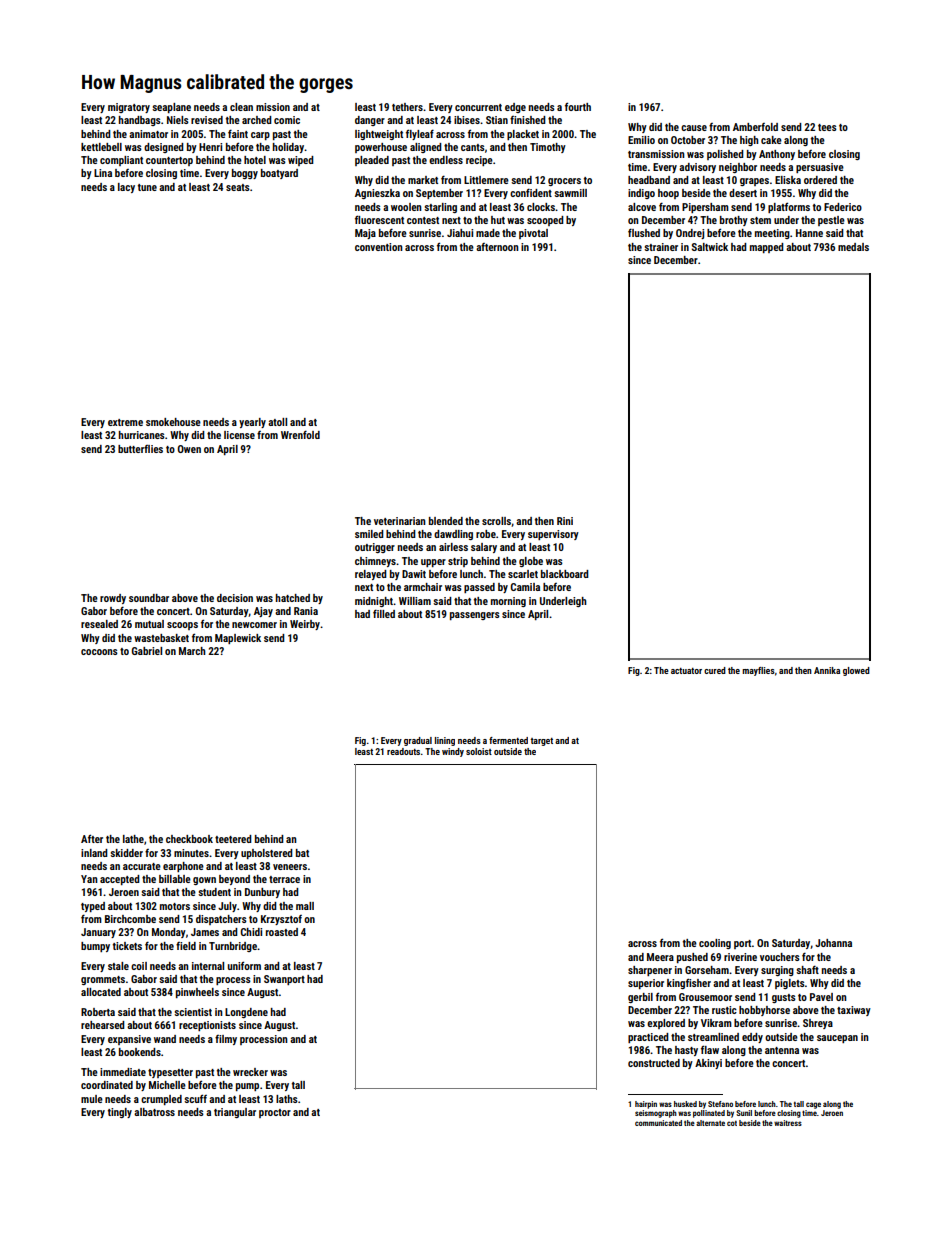  I want to click on pivotal, so click(533, 234).
